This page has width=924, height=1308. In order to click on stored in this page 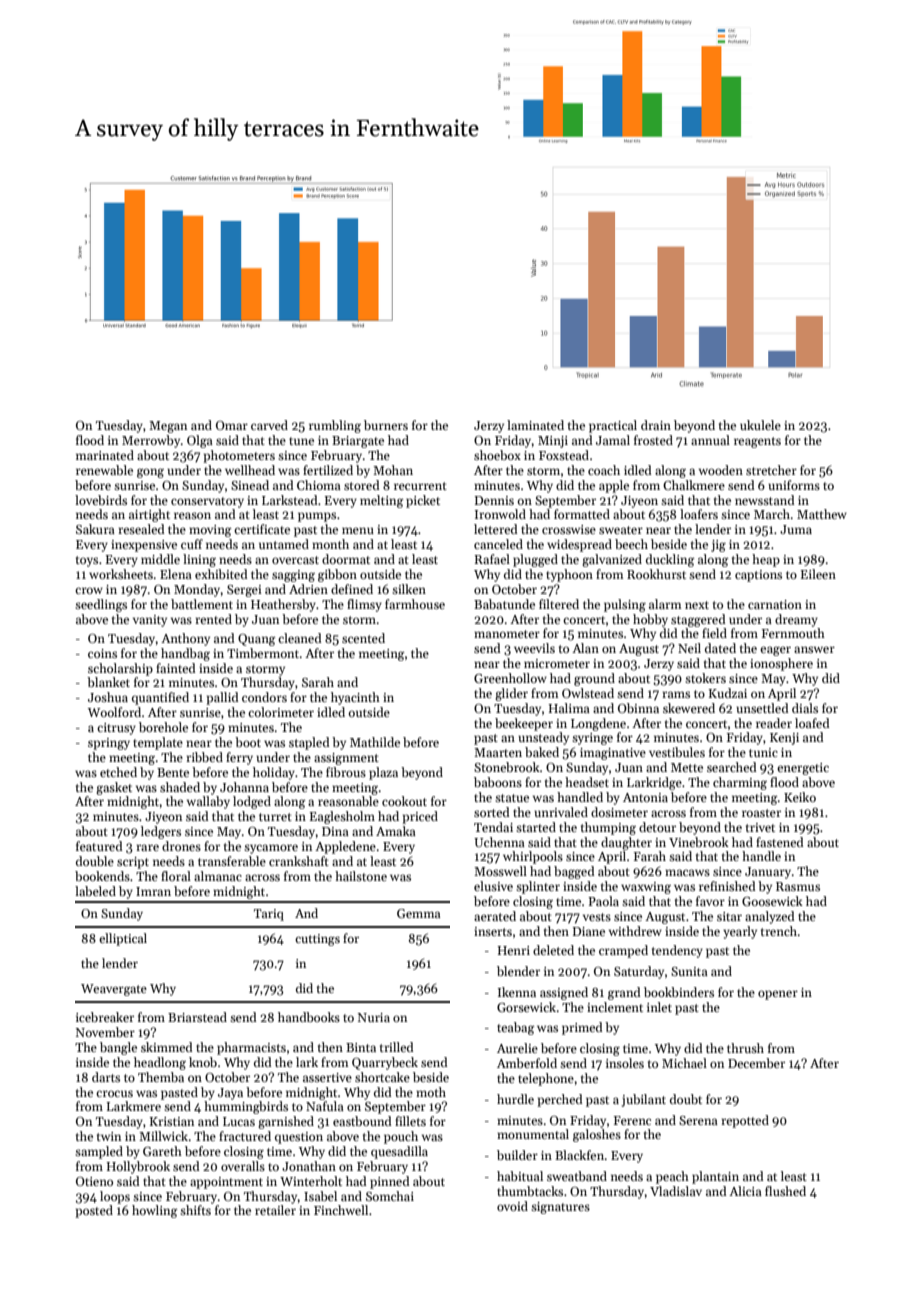, I will do `click(362, 485)`.
